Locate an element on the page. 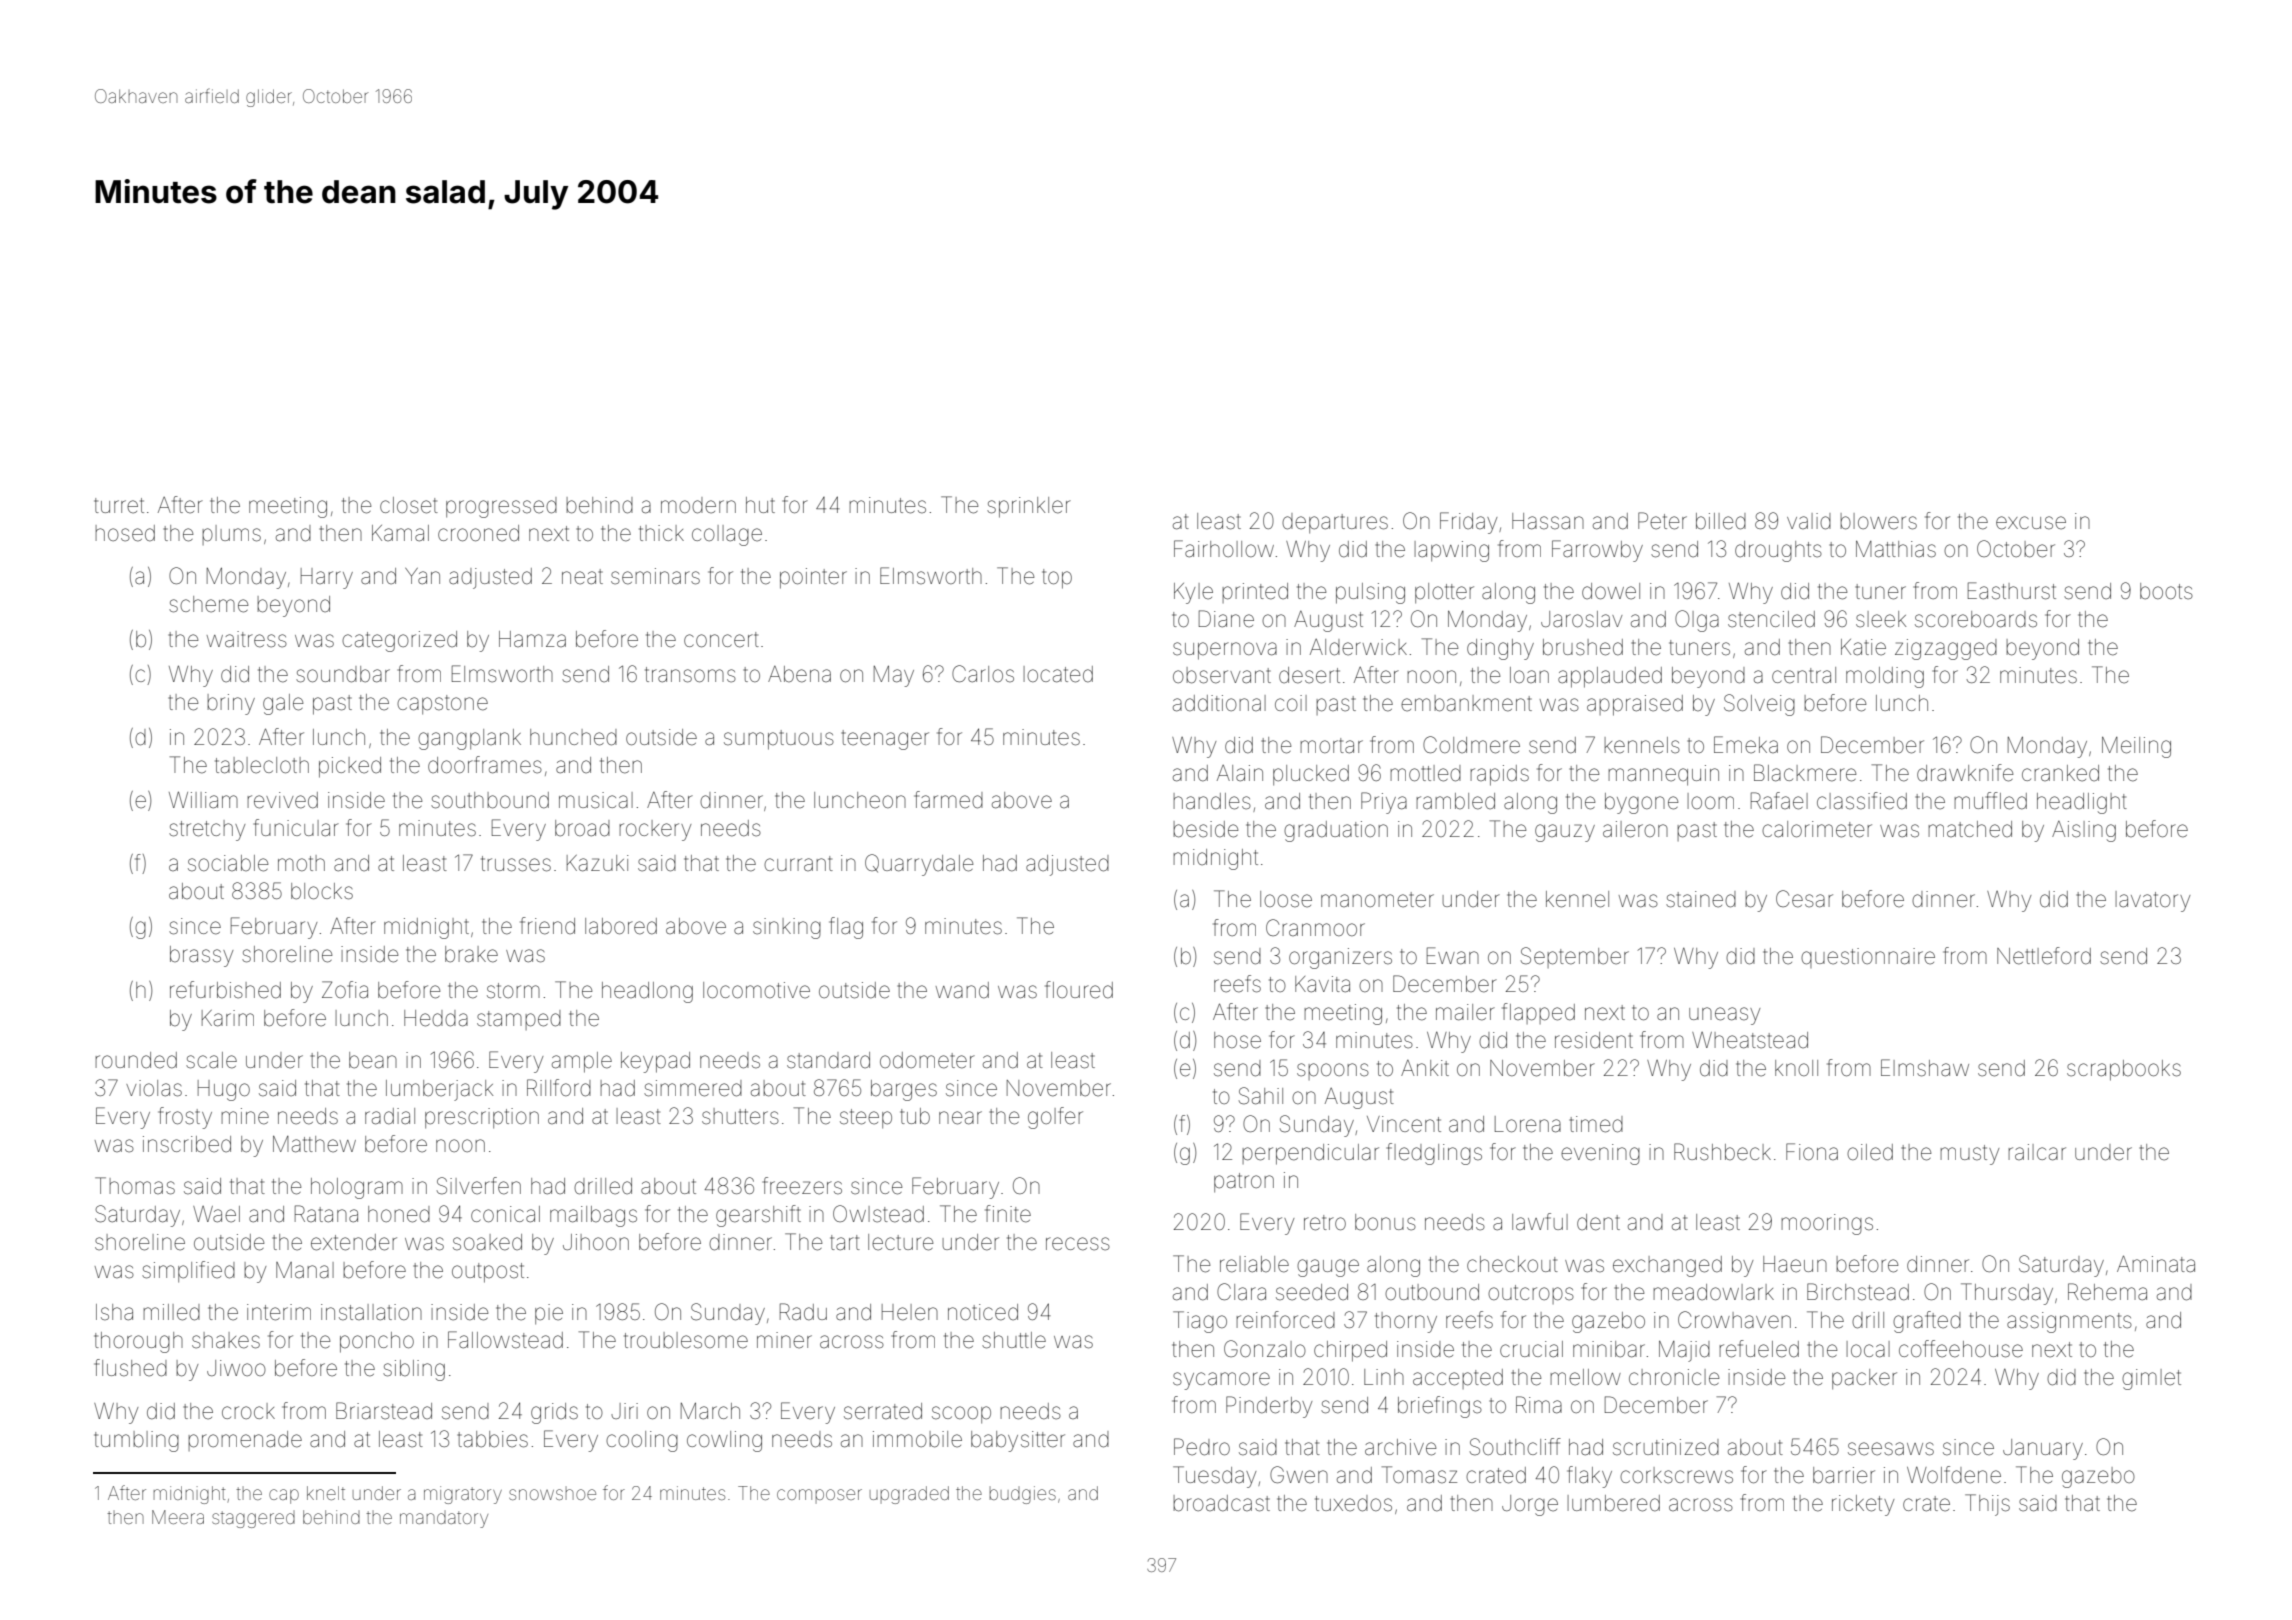 This document has width=2292, height=1620. Matthew is located at coordinates (314, 1144).
